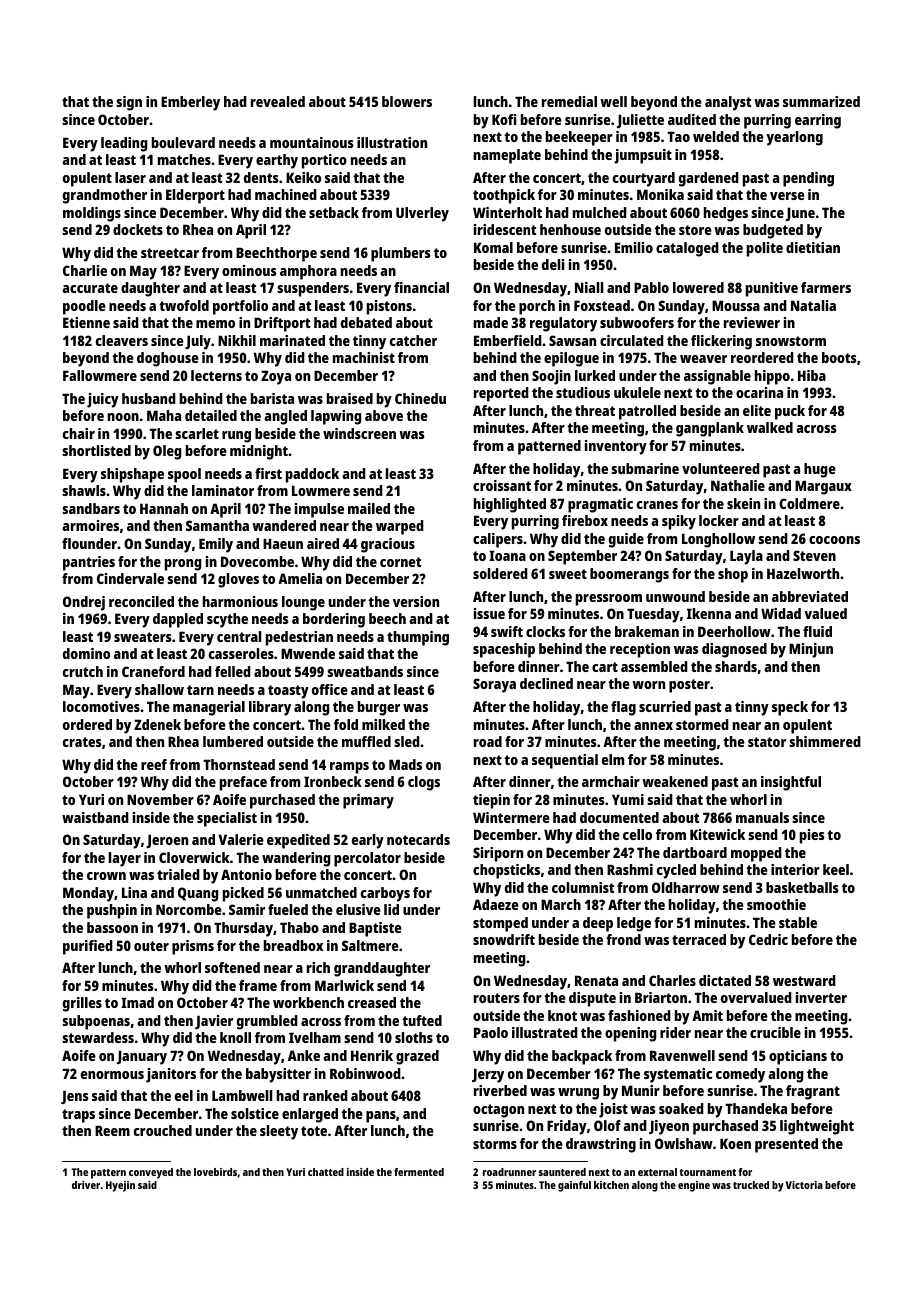 The width and height of the screenshot is (924, 1308). What do you see at coordinates (491, 322) in the screenshot?
I see `made` at bounding box center [491, 322].
